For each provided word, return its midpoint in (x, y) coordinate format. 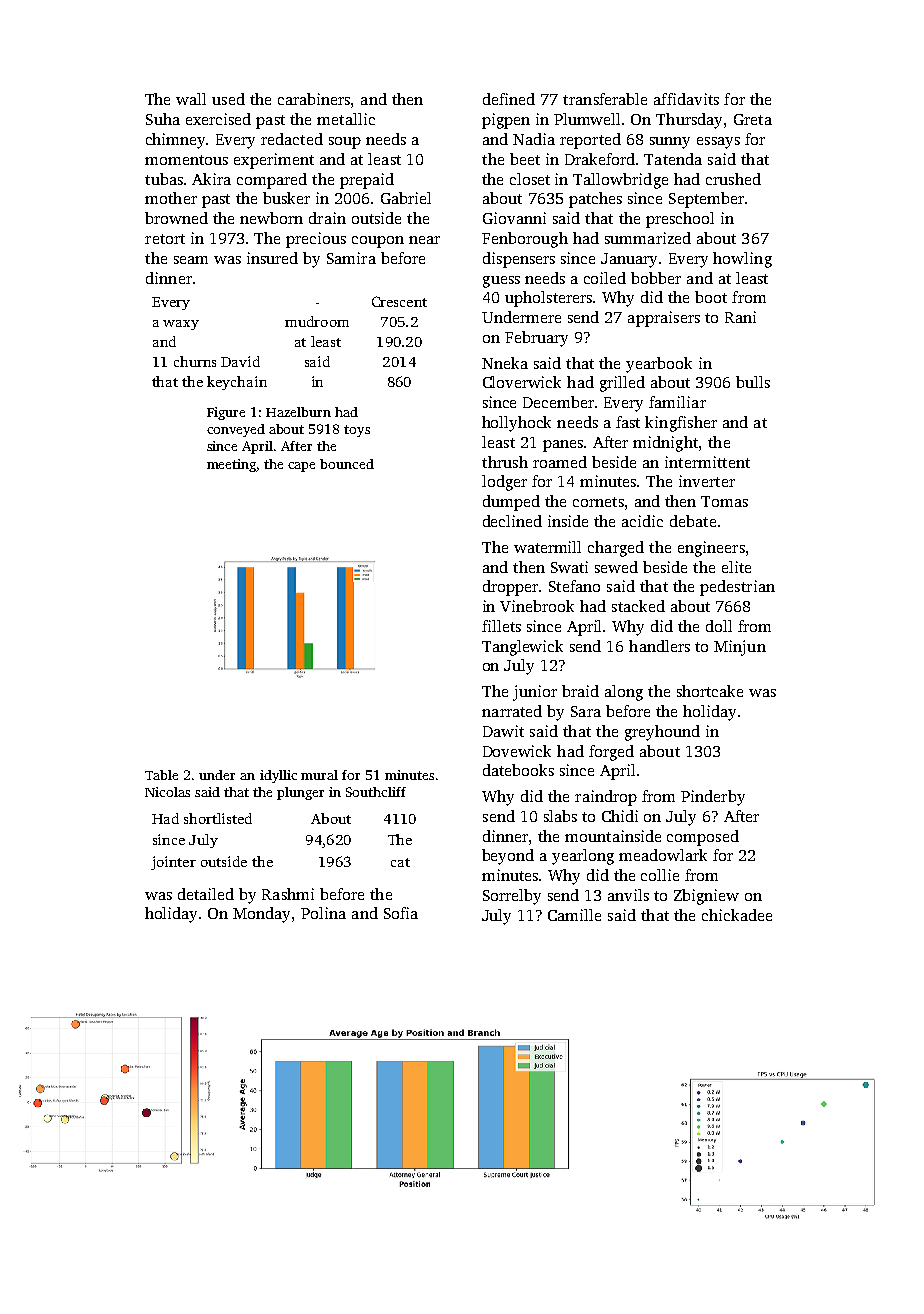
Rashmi (288, 894)
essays (718, 143)
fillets (501, 626)
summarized (648, 238)
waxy (181, 325)
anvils (628, 895)
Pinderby (713, 798)
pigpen (506, 121)
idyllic (278, 776)
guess (501, 282)
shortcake (710, 691)
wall (191, 99)
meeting (232, 465)
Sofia (401, 913)
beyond (508, 857)
